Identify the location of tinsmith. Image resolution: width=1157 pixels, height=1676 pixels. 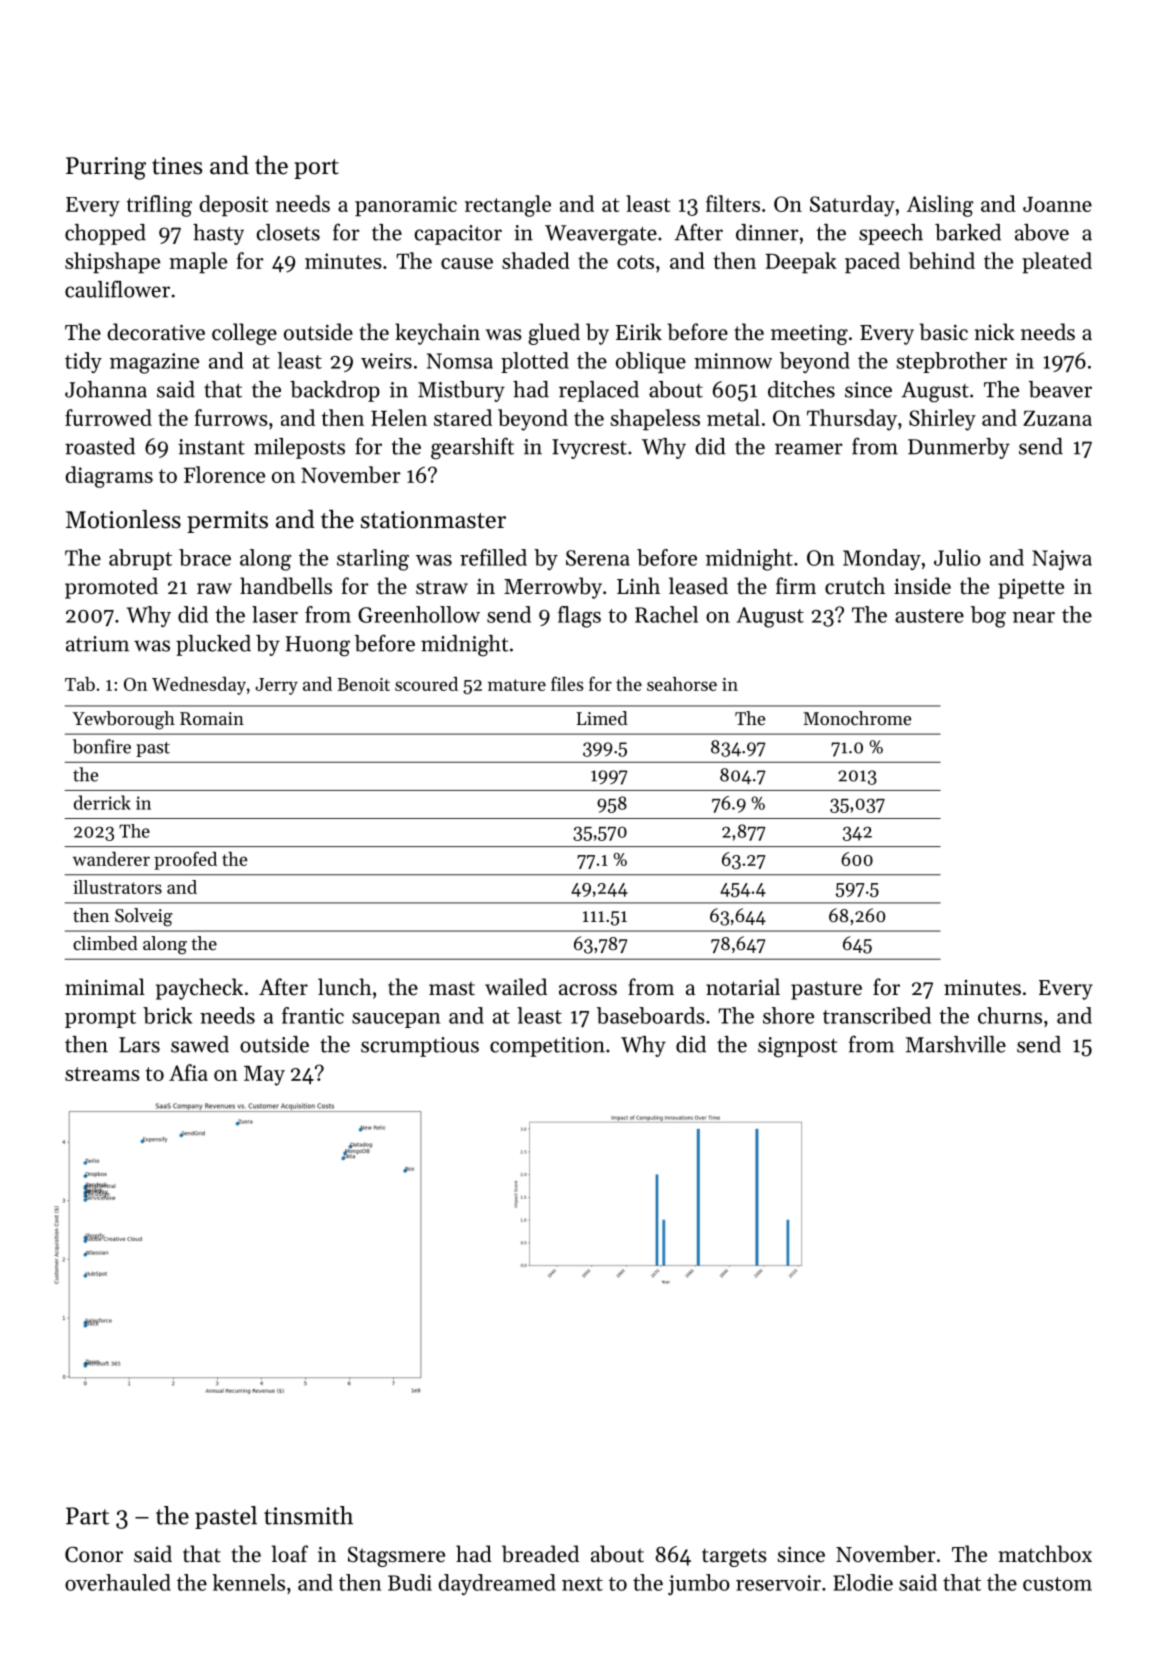
(308, 1515).
